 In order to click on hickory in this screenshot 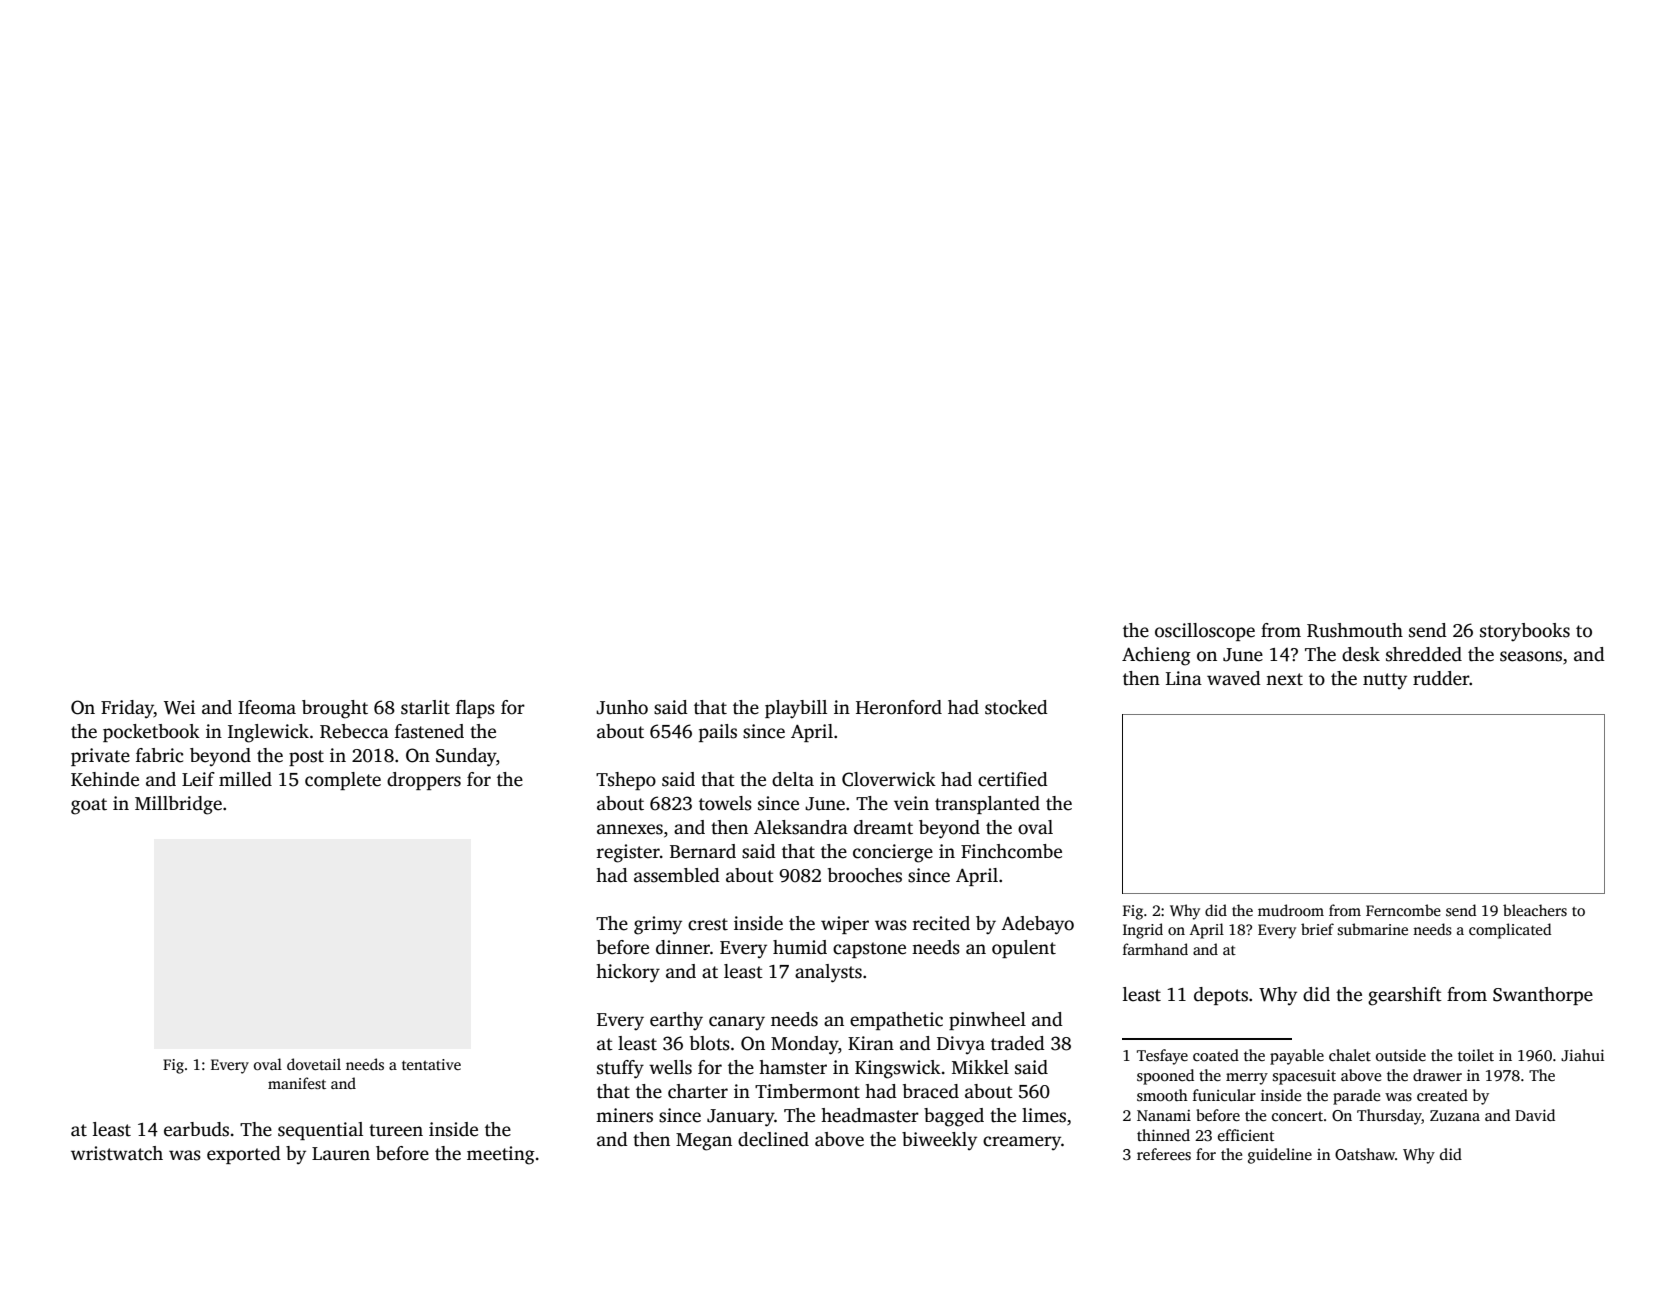, I will do `click(628, 973)`.
